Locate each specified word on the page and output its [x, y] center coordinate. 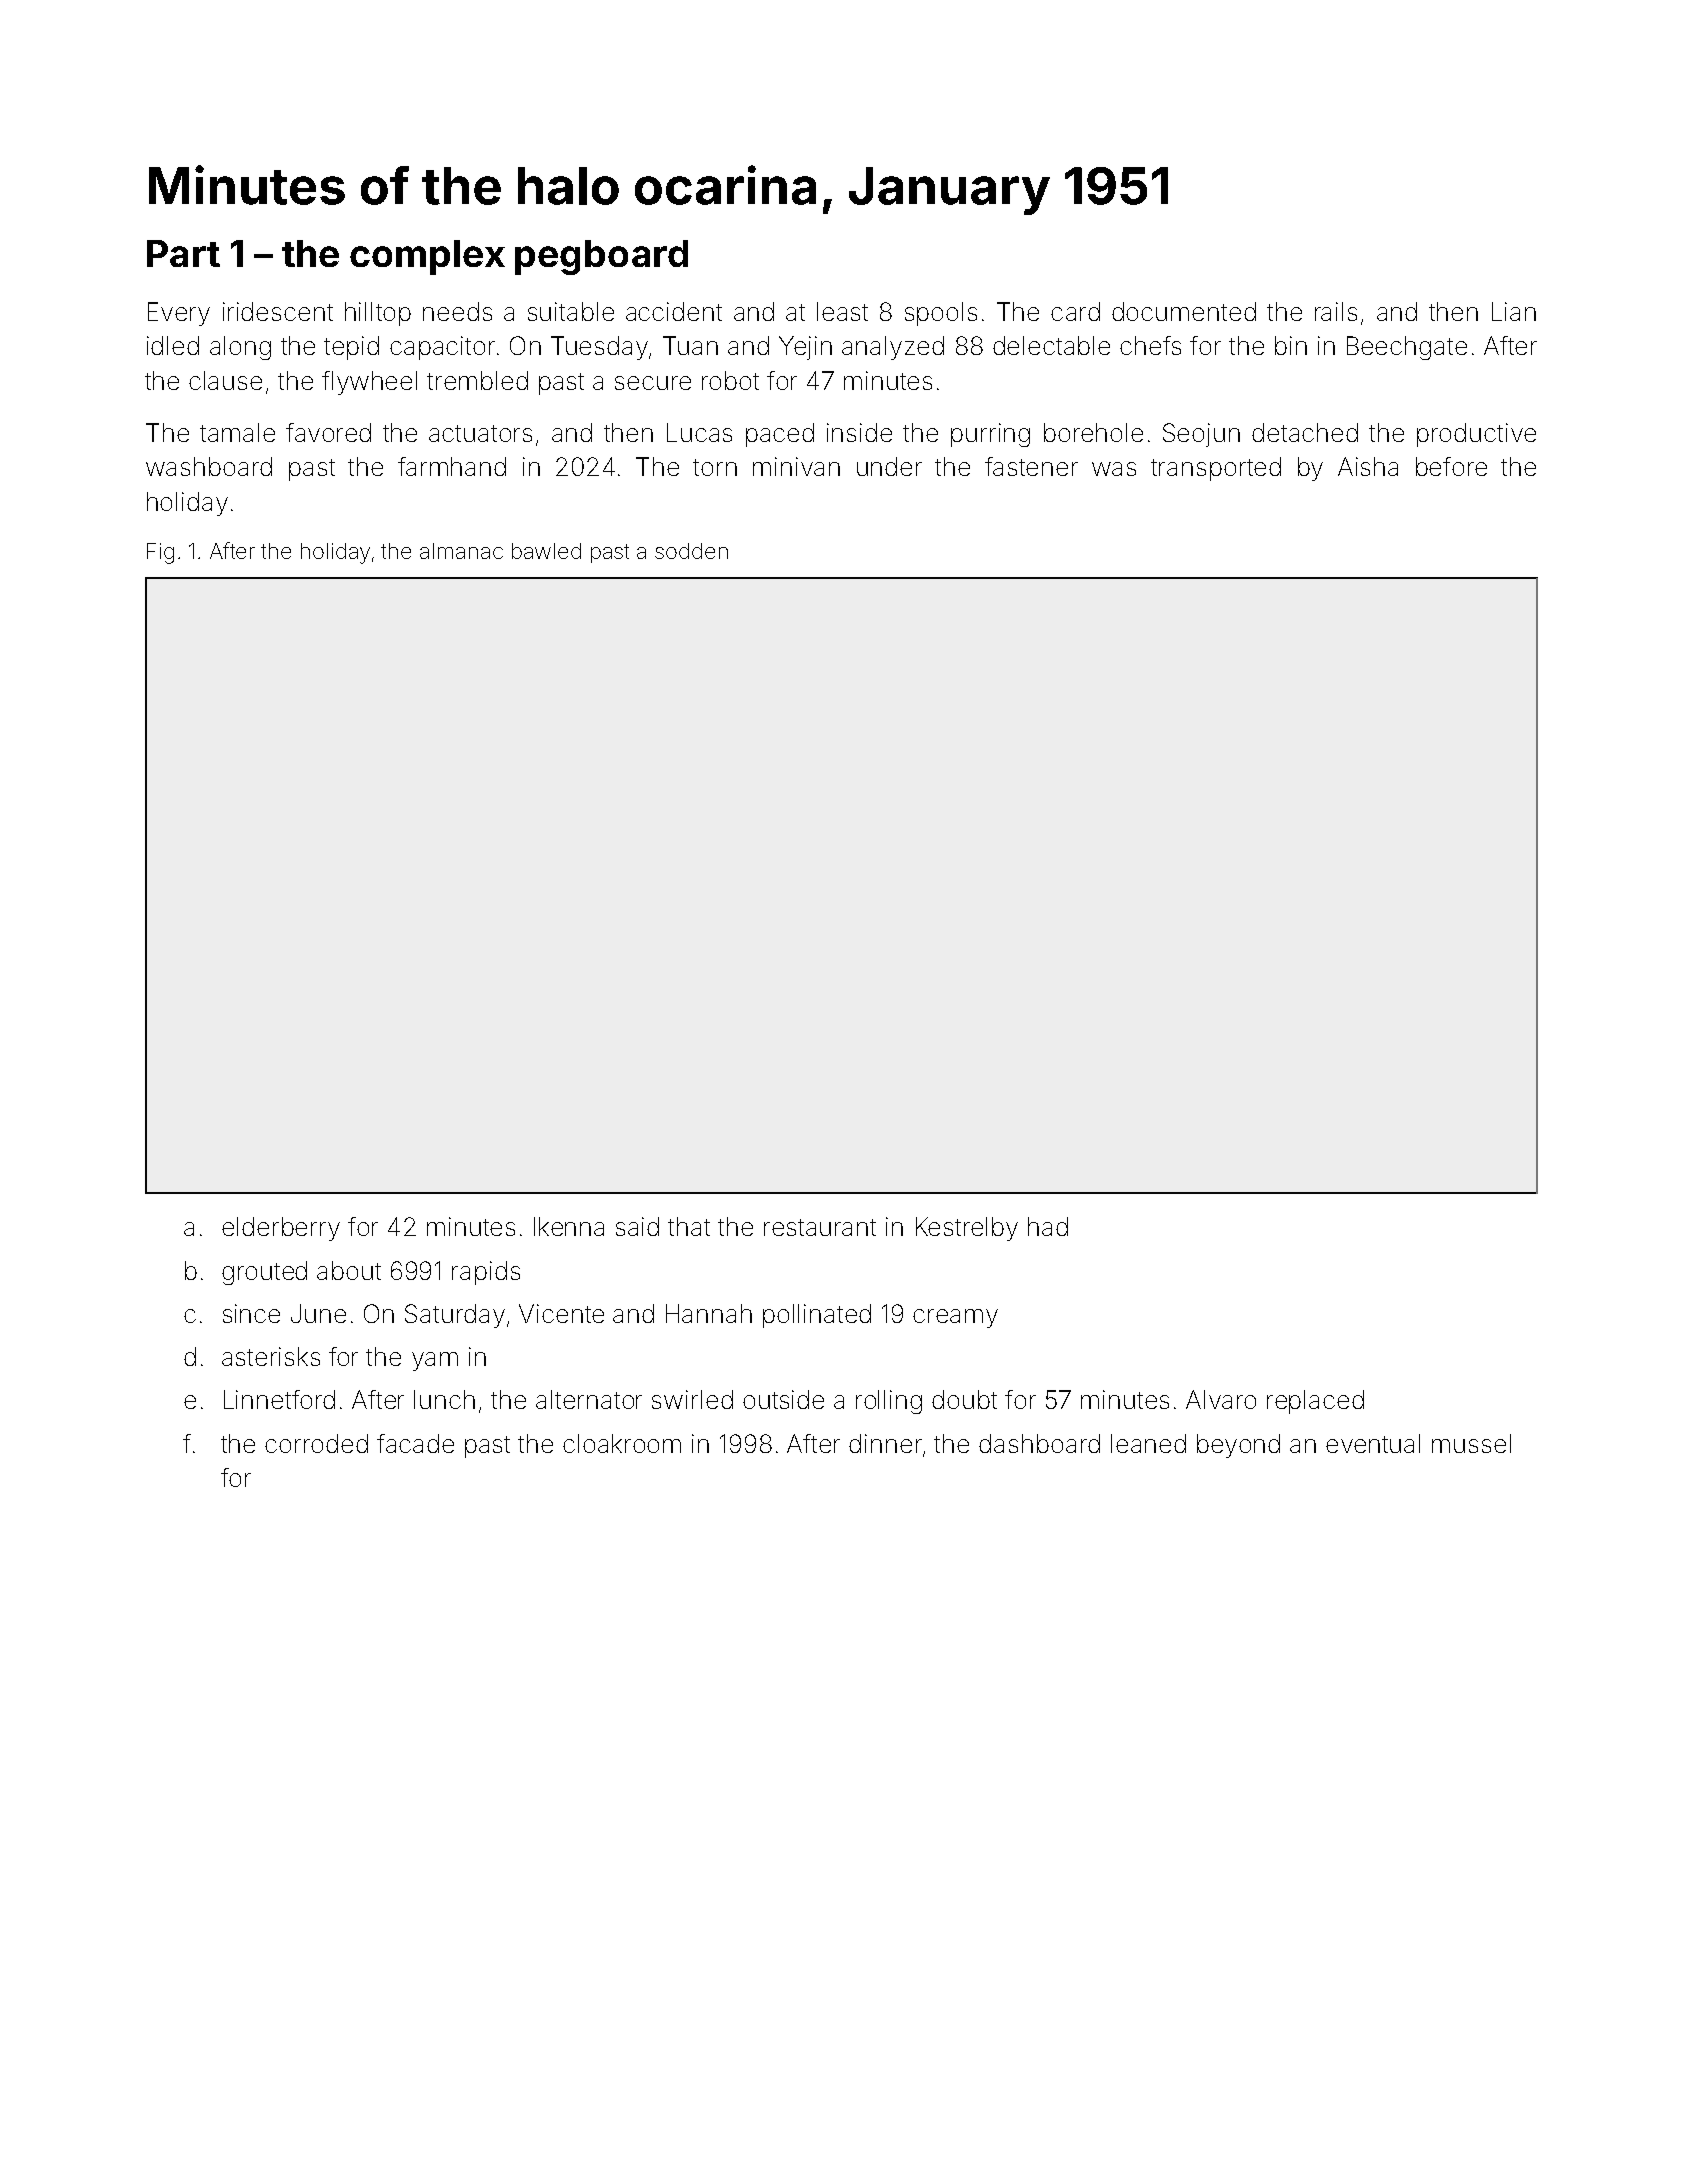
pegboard [601, 257]
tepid [351, 348]
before [1451, 466]
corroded [316, 1443]
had [1048, 1226]
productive [1476, 435]
